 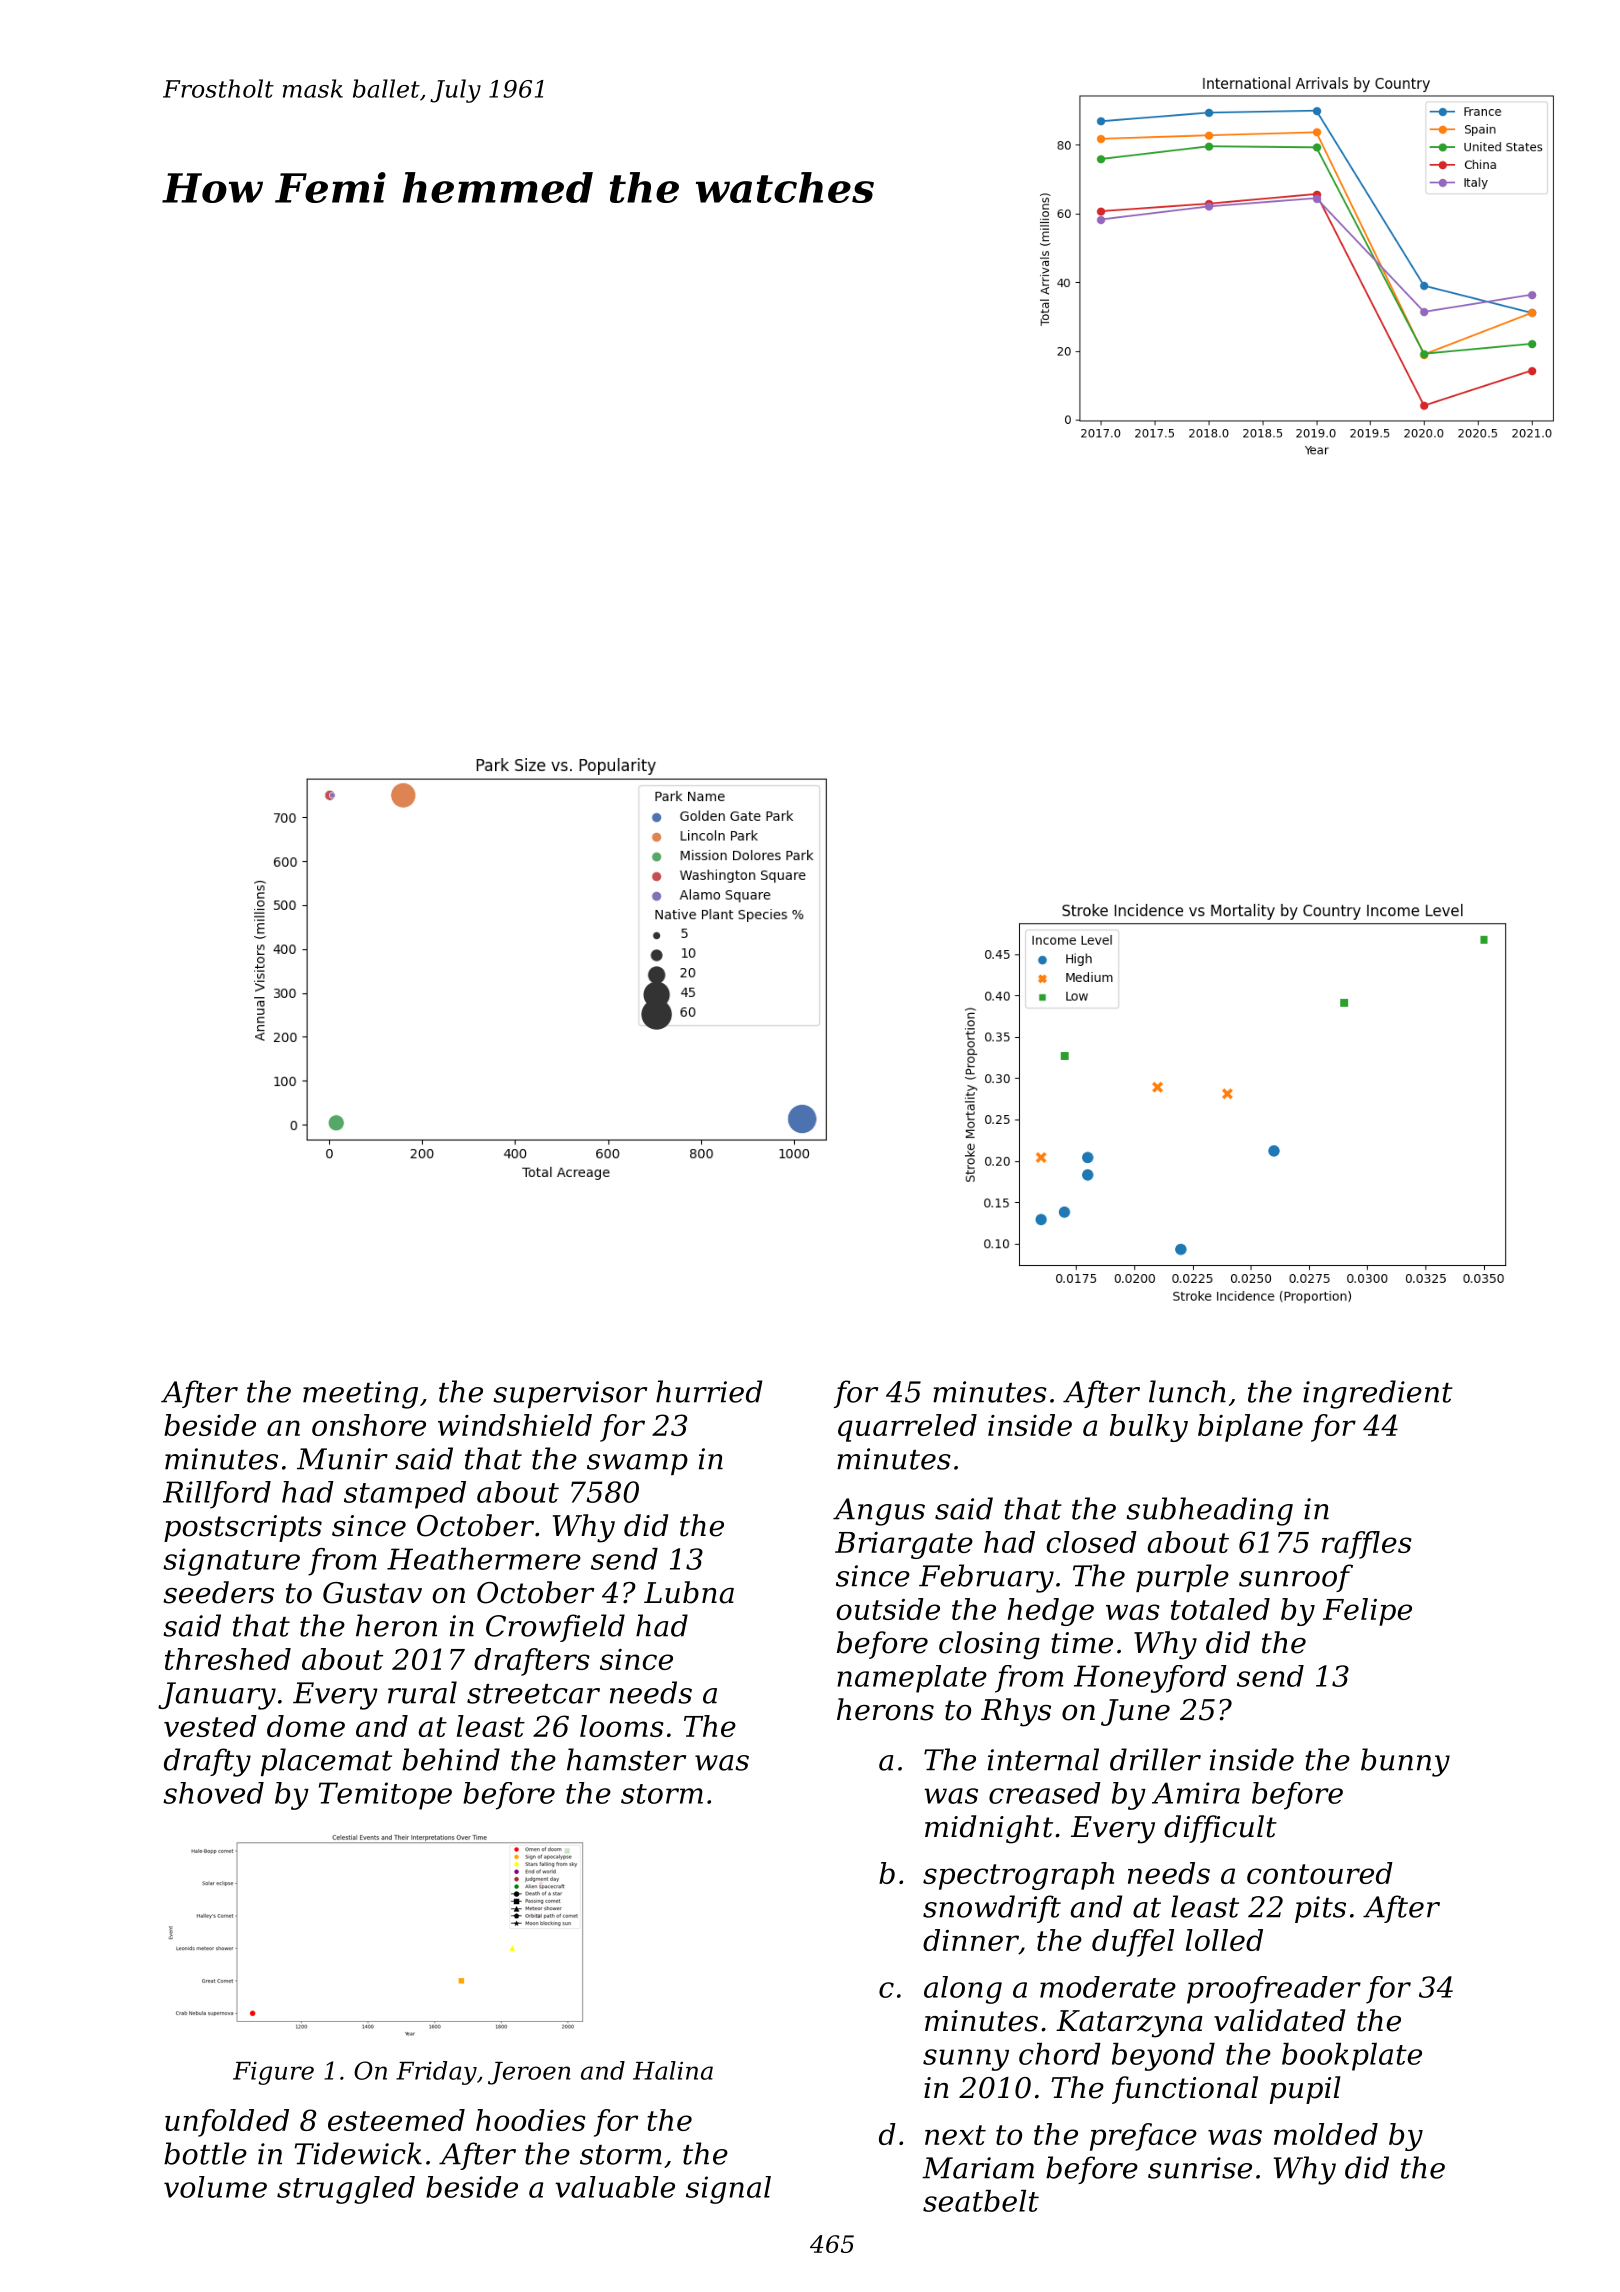 What do you see at coordinates (533, 1694) in the screenshot?
I see `streetcar` at bounding box center [533, 1694].
